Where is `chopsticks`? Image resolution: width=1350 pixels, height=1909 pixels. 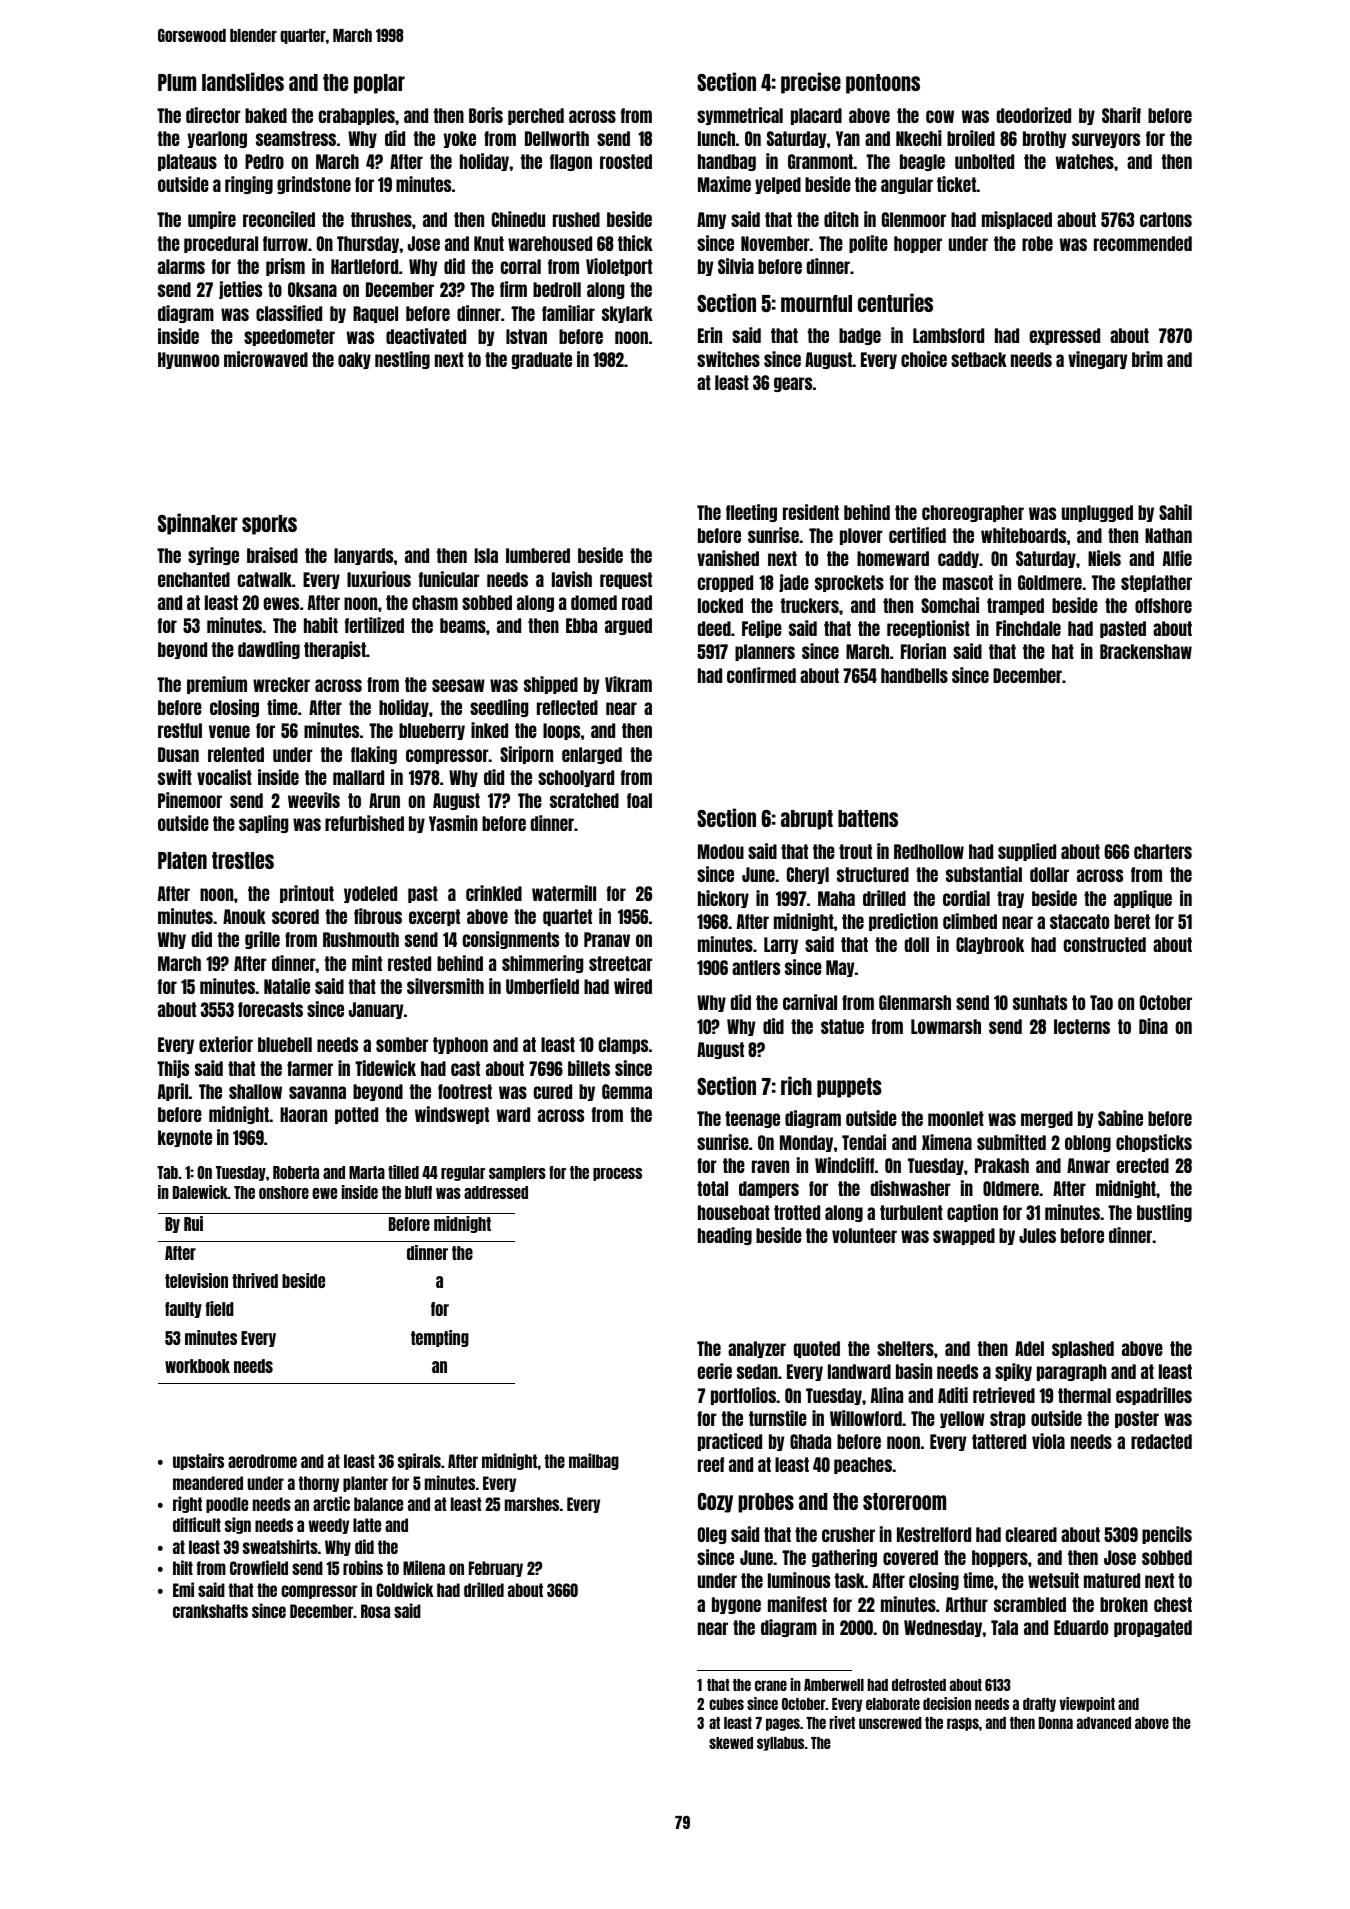
chopsticks is located at coordinates (1154, 1143).
